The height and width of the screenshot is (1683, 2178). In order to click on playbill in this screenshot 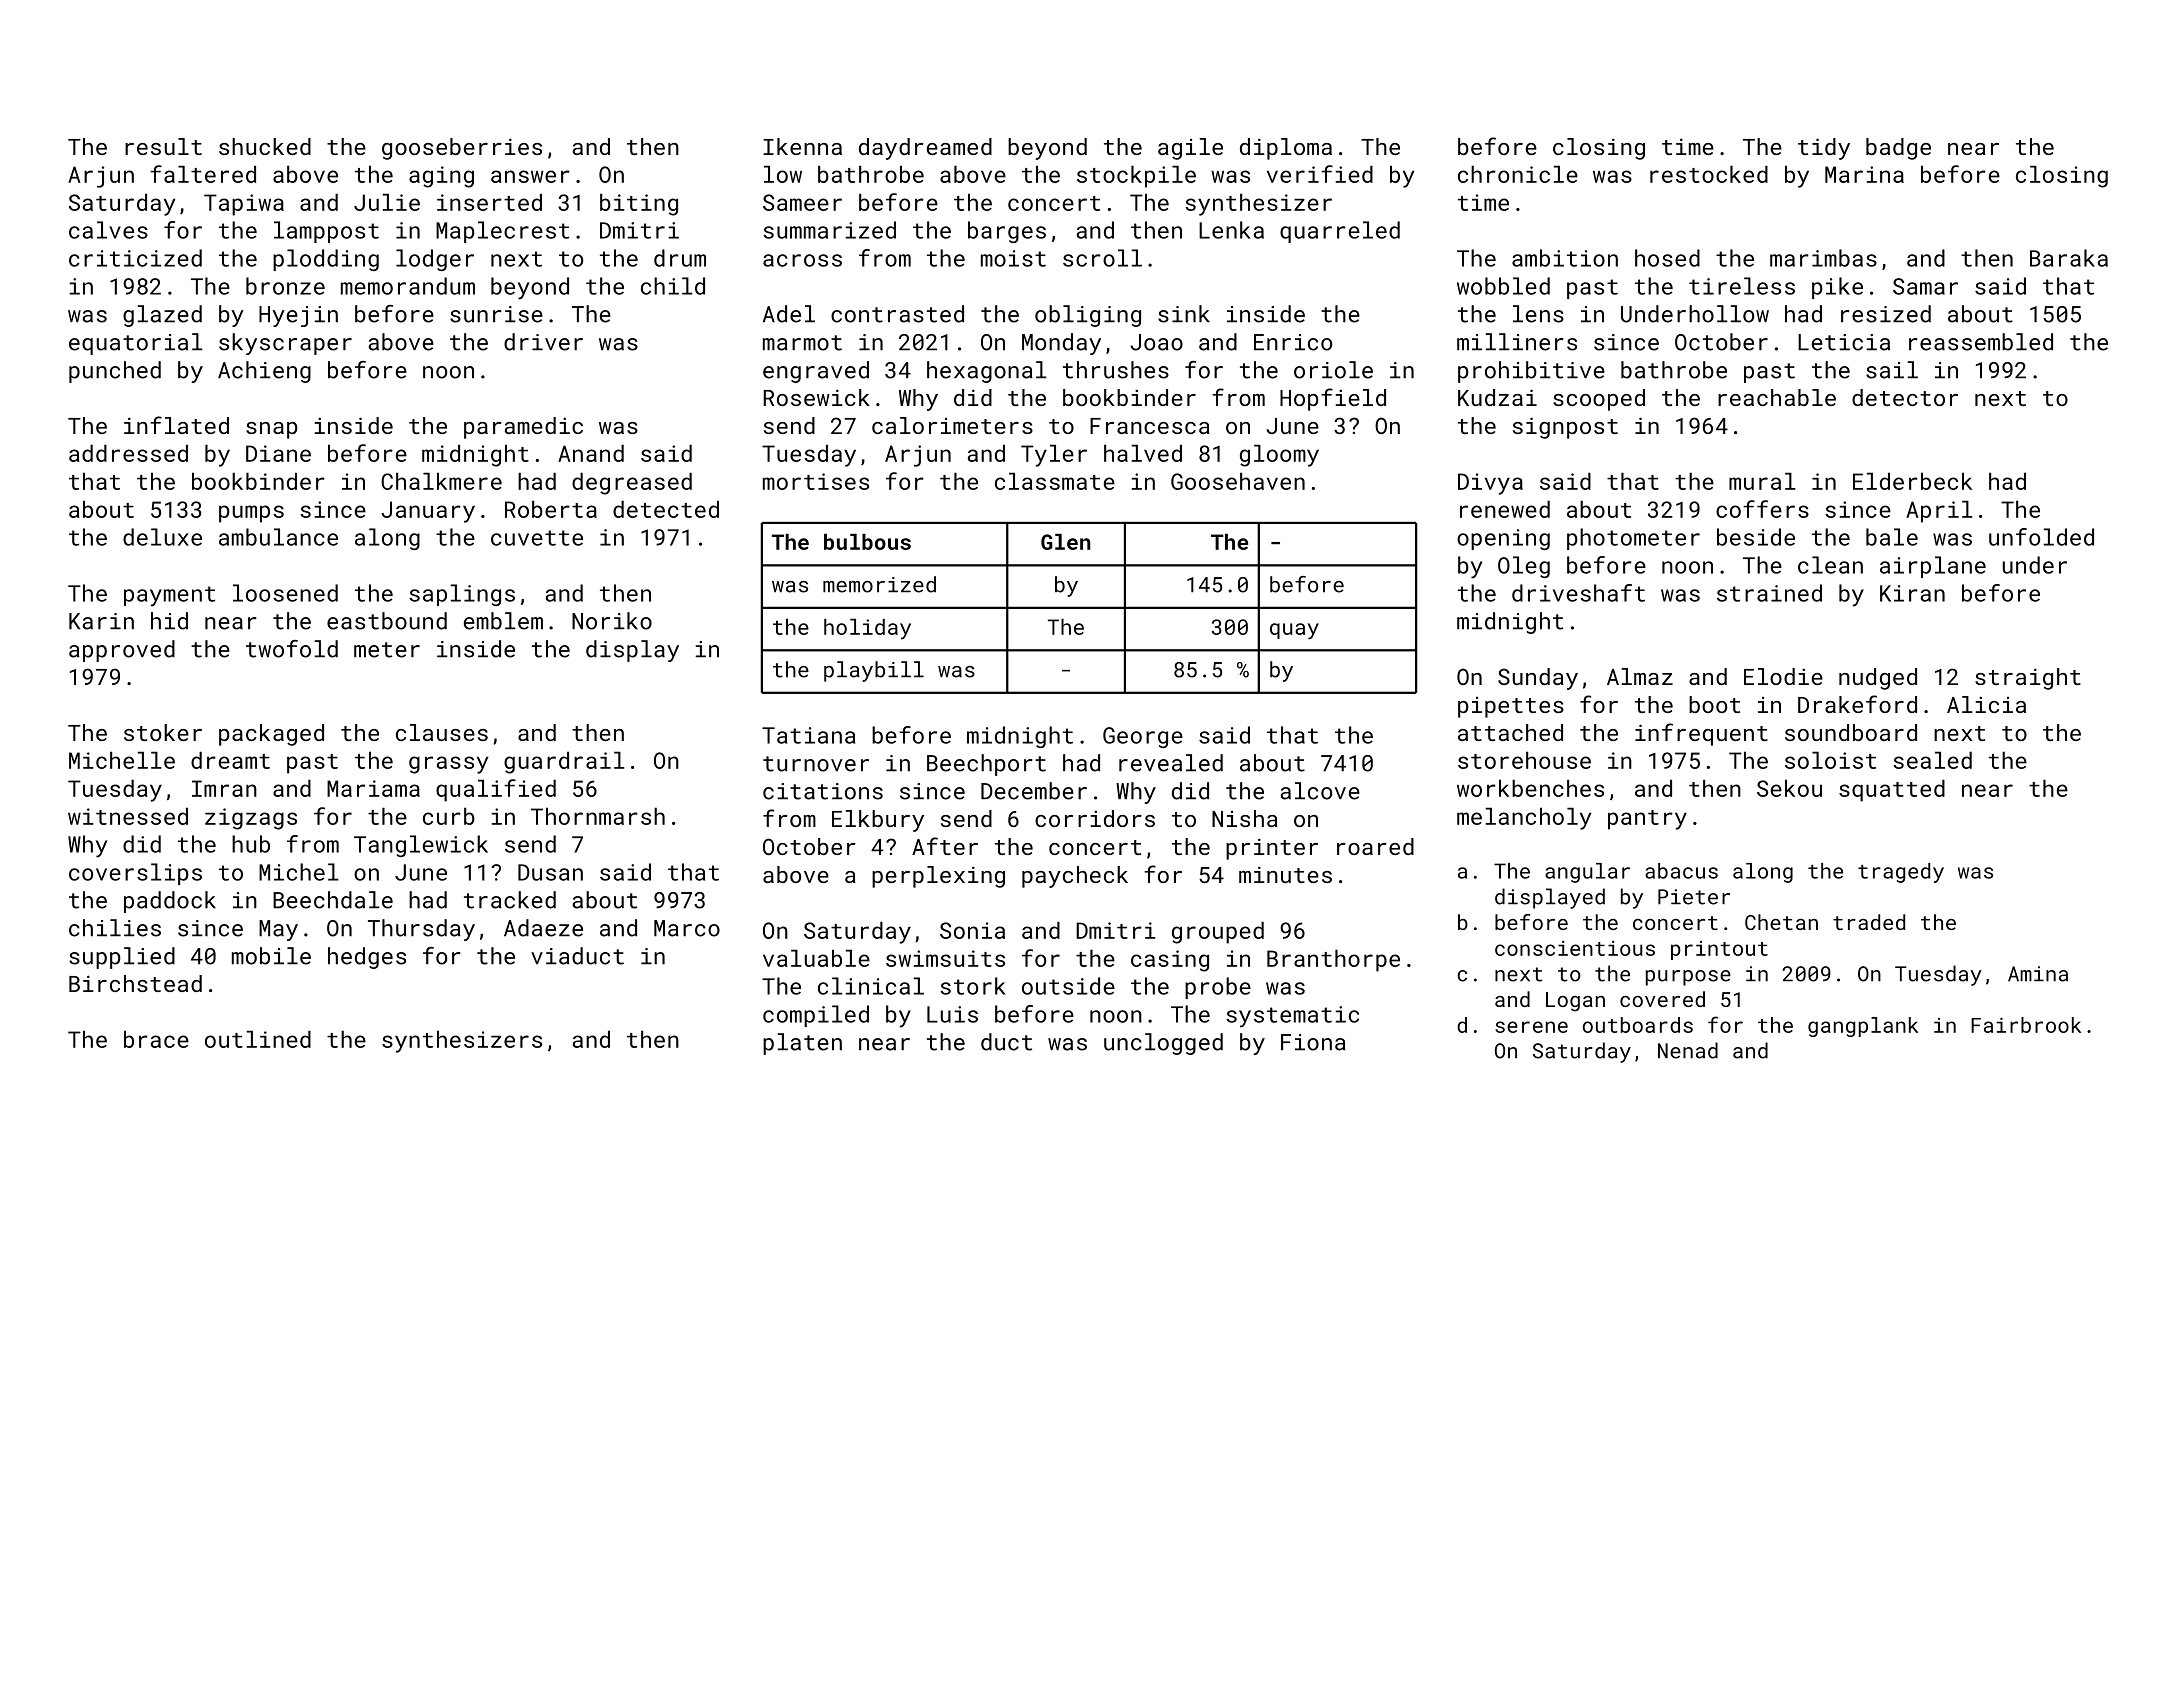, I will do `click(874, 671)`.
